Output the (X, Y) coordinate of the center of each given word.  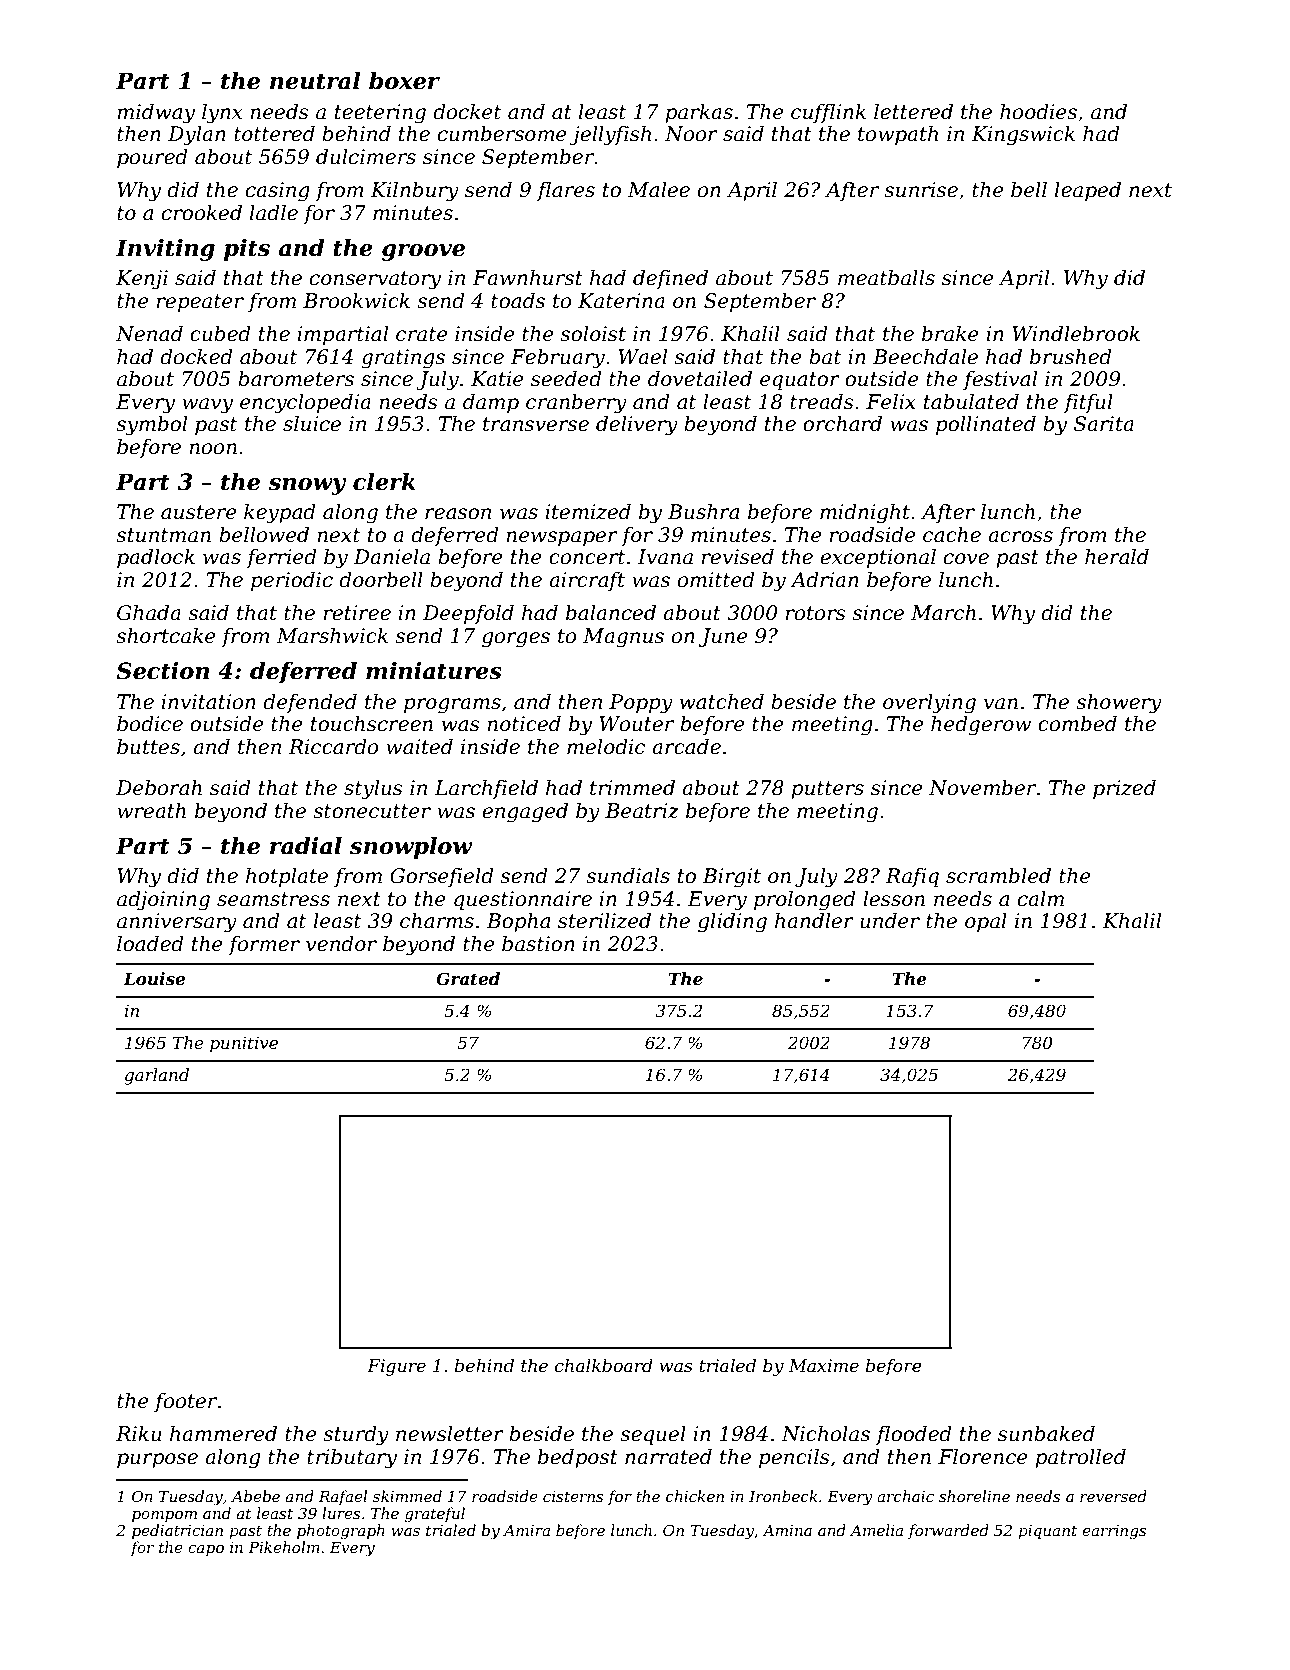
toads (518, 300)
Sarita (1104, 424)
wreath (151, 810)
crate (422, 334)
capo (206, 1550)
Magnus (623, 638)
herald (1117, 556)
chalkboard (604, 1365)
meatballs (886, 277)
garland (156, 1076)
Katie (497, 379)
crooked (202, 212)
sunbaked (1046, 1433)
